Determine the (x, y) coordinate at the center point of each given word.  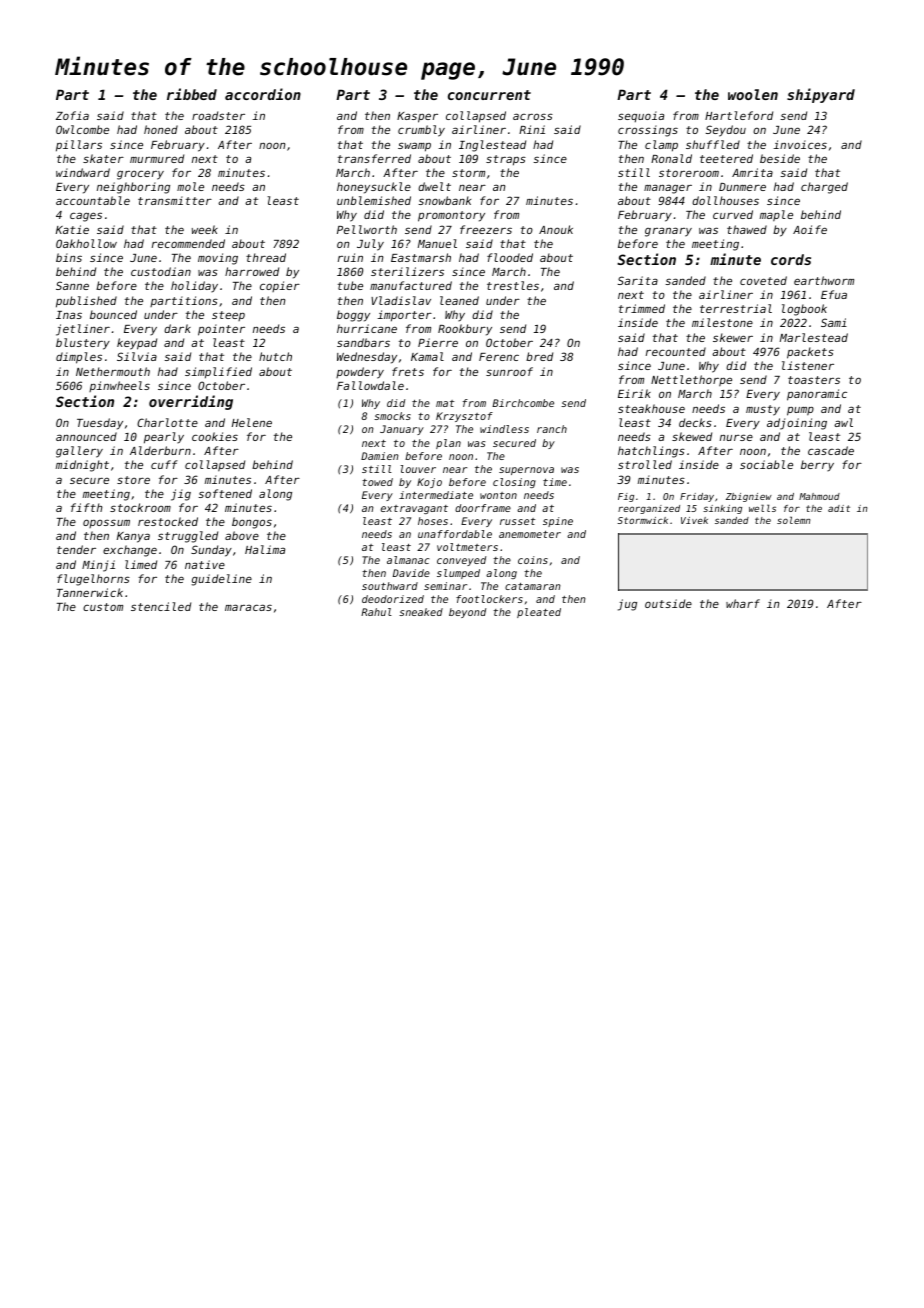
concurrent (489, 95)
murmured (157, 158)
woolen (753, 94)
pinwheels (119, 386)
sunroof (509, 371)
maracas (248, 607)
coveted (763, 280)
